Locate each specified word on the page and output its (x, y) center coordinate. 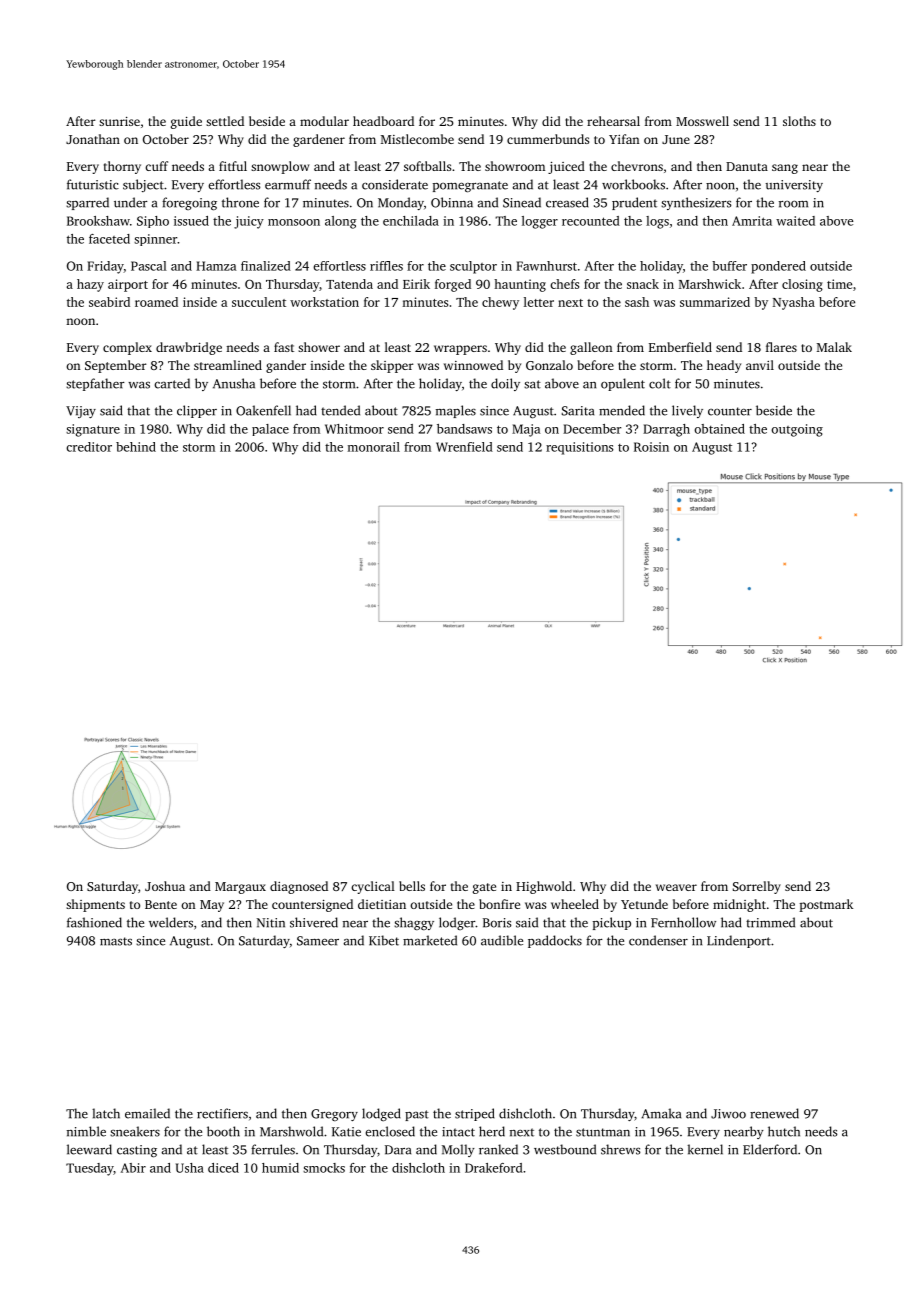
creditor (89, 447)
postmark (826, 905)
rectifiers (222, 1113)
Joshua (165, 886)
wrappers (460, 350)
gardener (319, 140)
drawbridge (189, 348)
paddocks (555, 941)
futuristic (93, 184)
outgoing (797, 430)
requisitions (579, 448)
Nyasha (794, 303)
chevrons (637, 166)
